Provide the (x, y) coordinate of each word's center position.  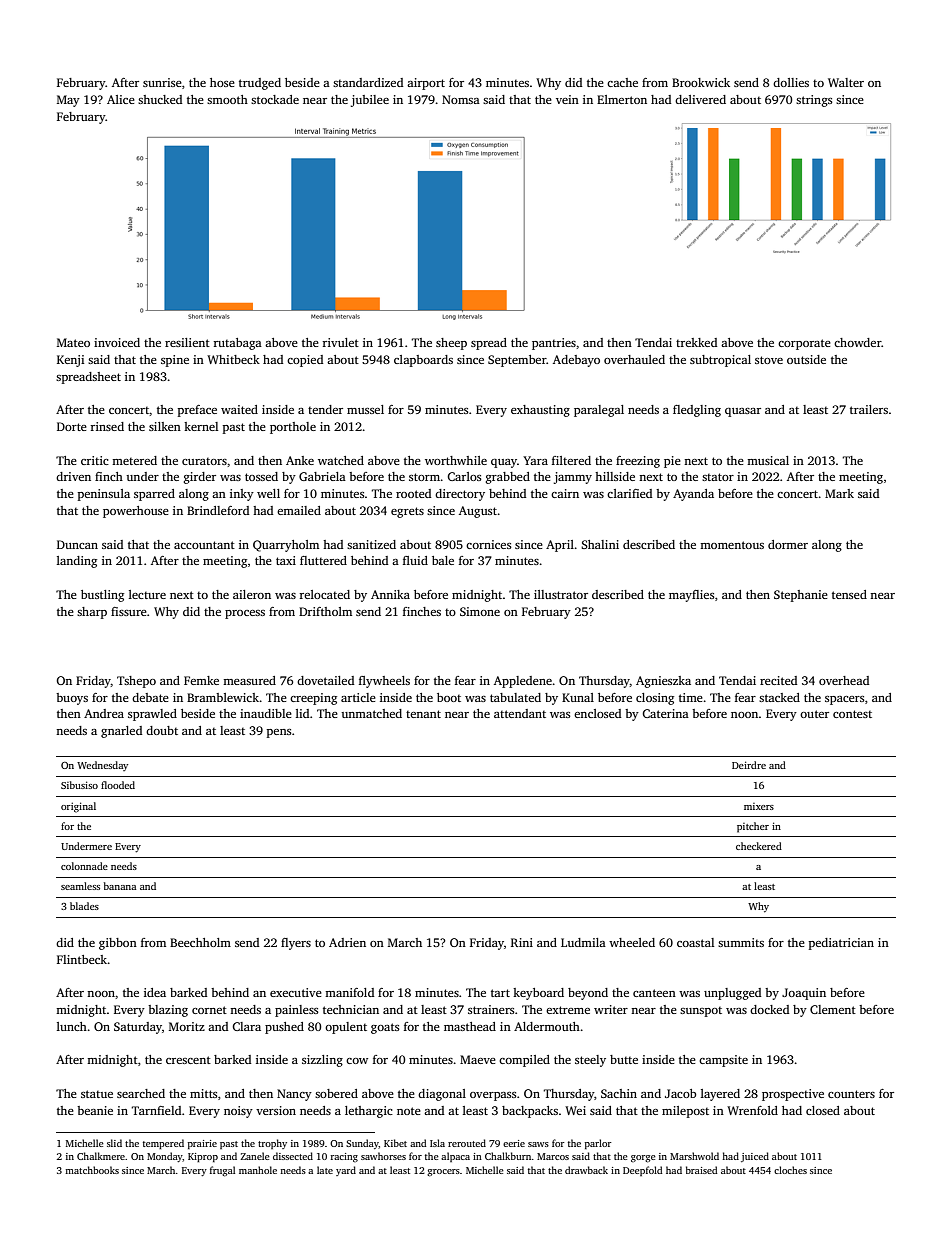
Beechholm (200, 942)
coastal (695, 942)
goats (385, 1028)
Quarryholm (286, 546)
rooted (413, 493)
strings (814, 101)
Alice (121, 99)
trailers (869, 409)
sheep (451, 344)
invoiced (117, 342)
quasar (743, 412)
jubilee (370, 101)
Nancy (294, 1095)
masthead (470, 1026)
